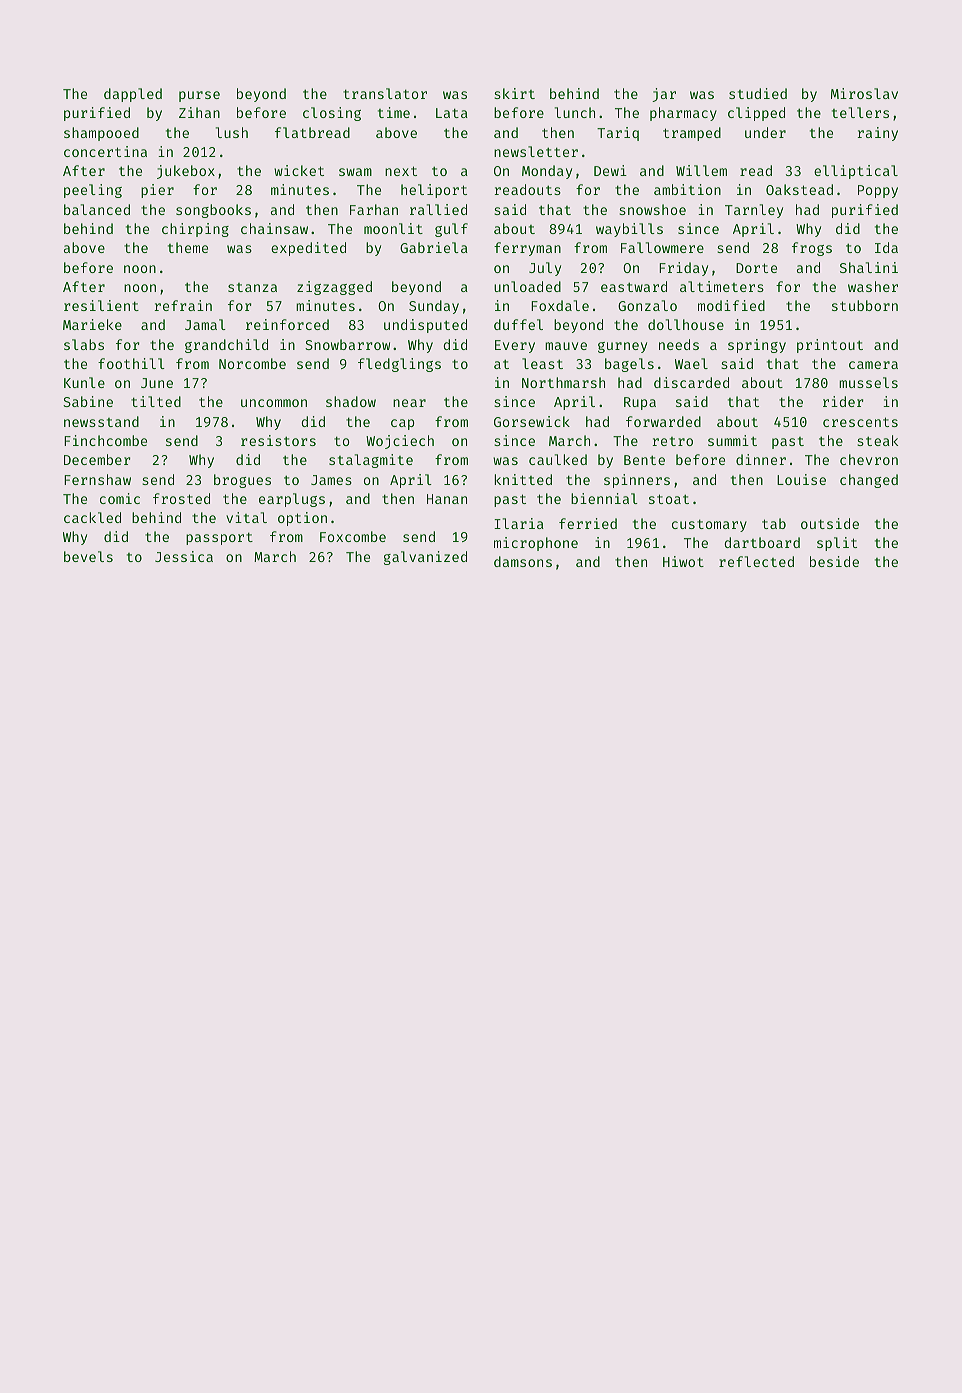  I want to click on Oakstead, so click(799, 189).
